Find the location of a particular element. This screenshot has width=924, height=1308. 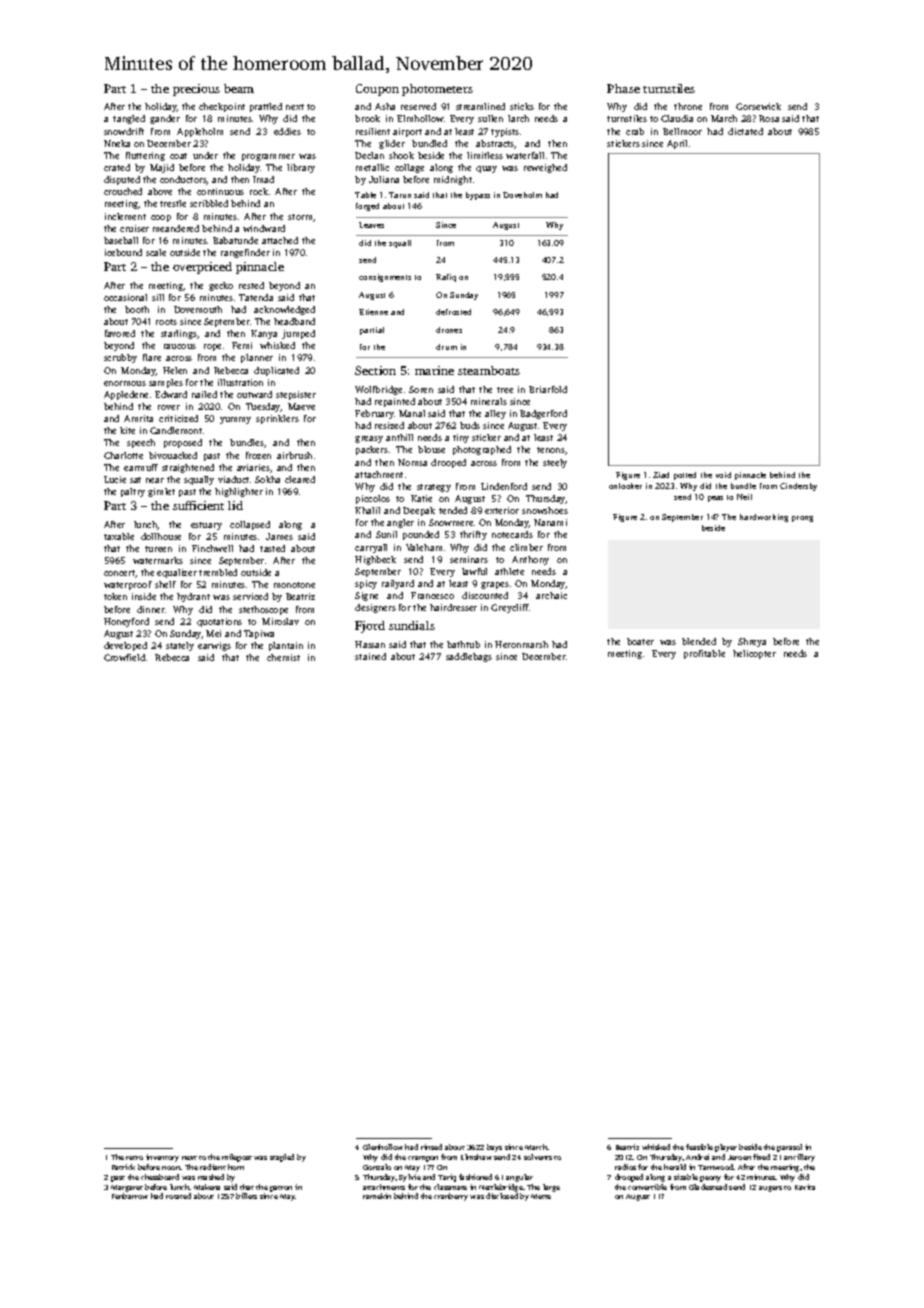

Honeyford is located at coordinates (126, 622).
